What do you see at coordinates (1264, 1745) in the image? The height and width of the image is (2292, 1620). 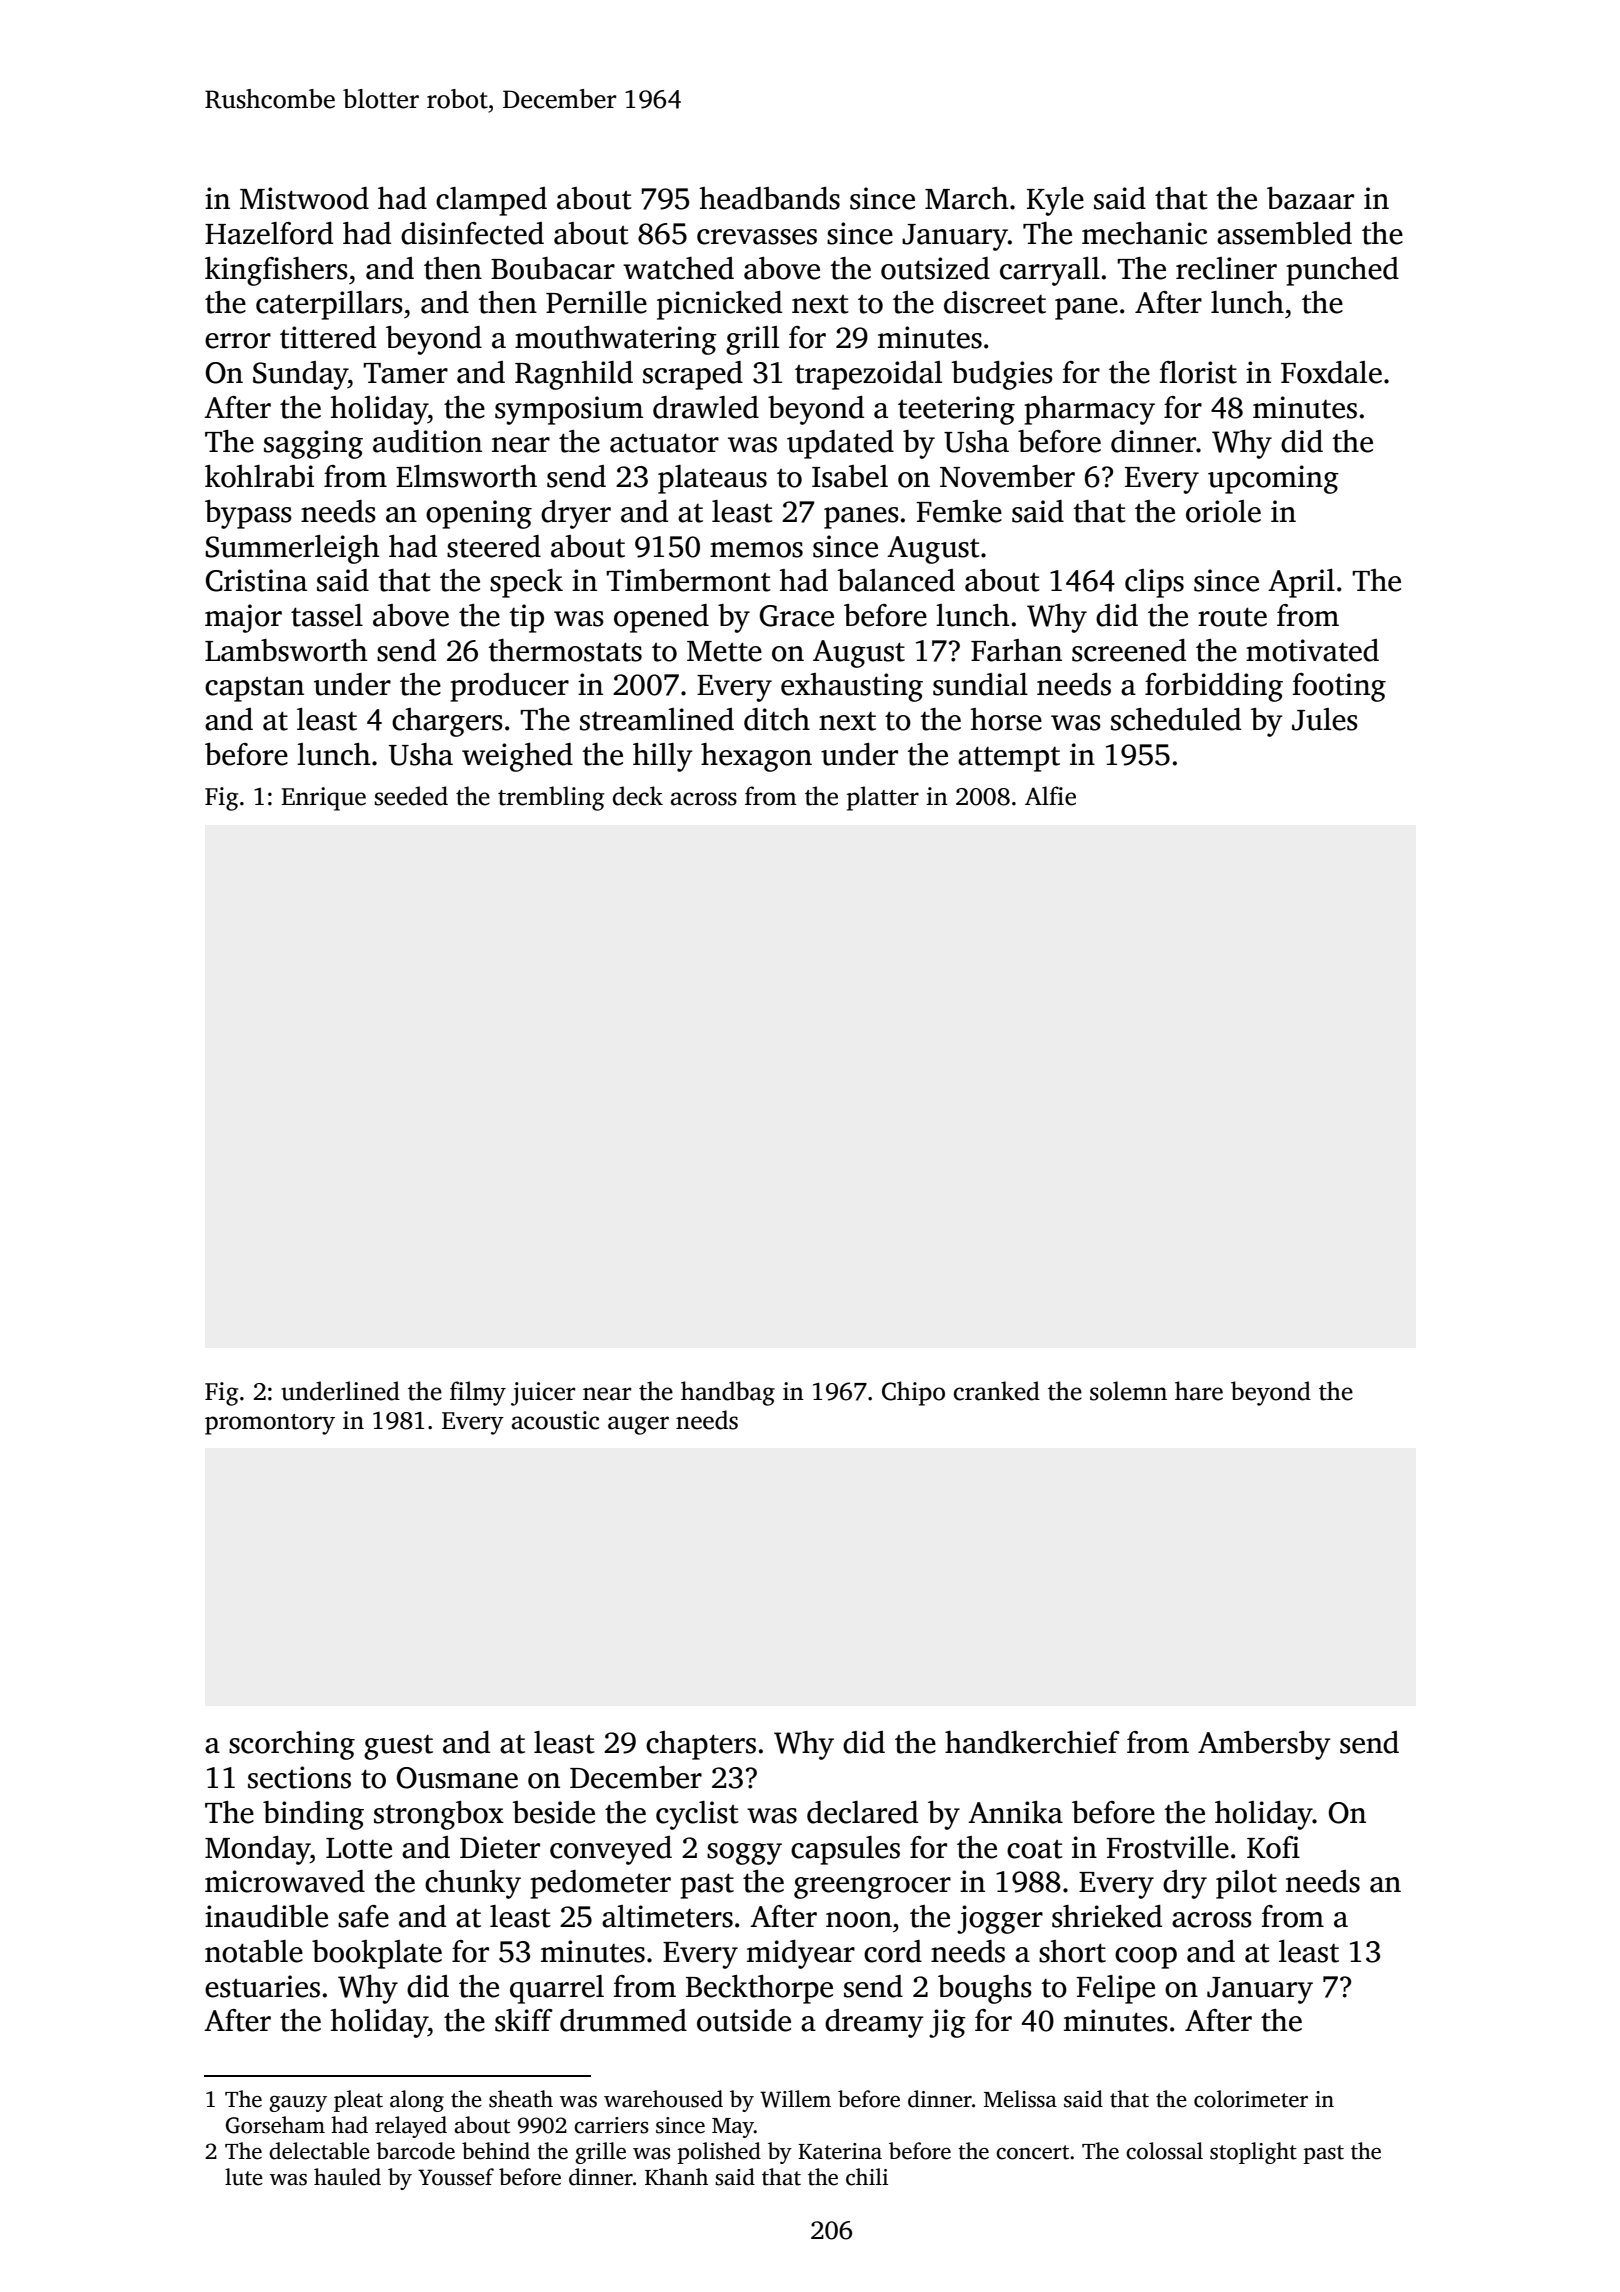 I see `Ambersby` at bounding box center [1264, 1745].
